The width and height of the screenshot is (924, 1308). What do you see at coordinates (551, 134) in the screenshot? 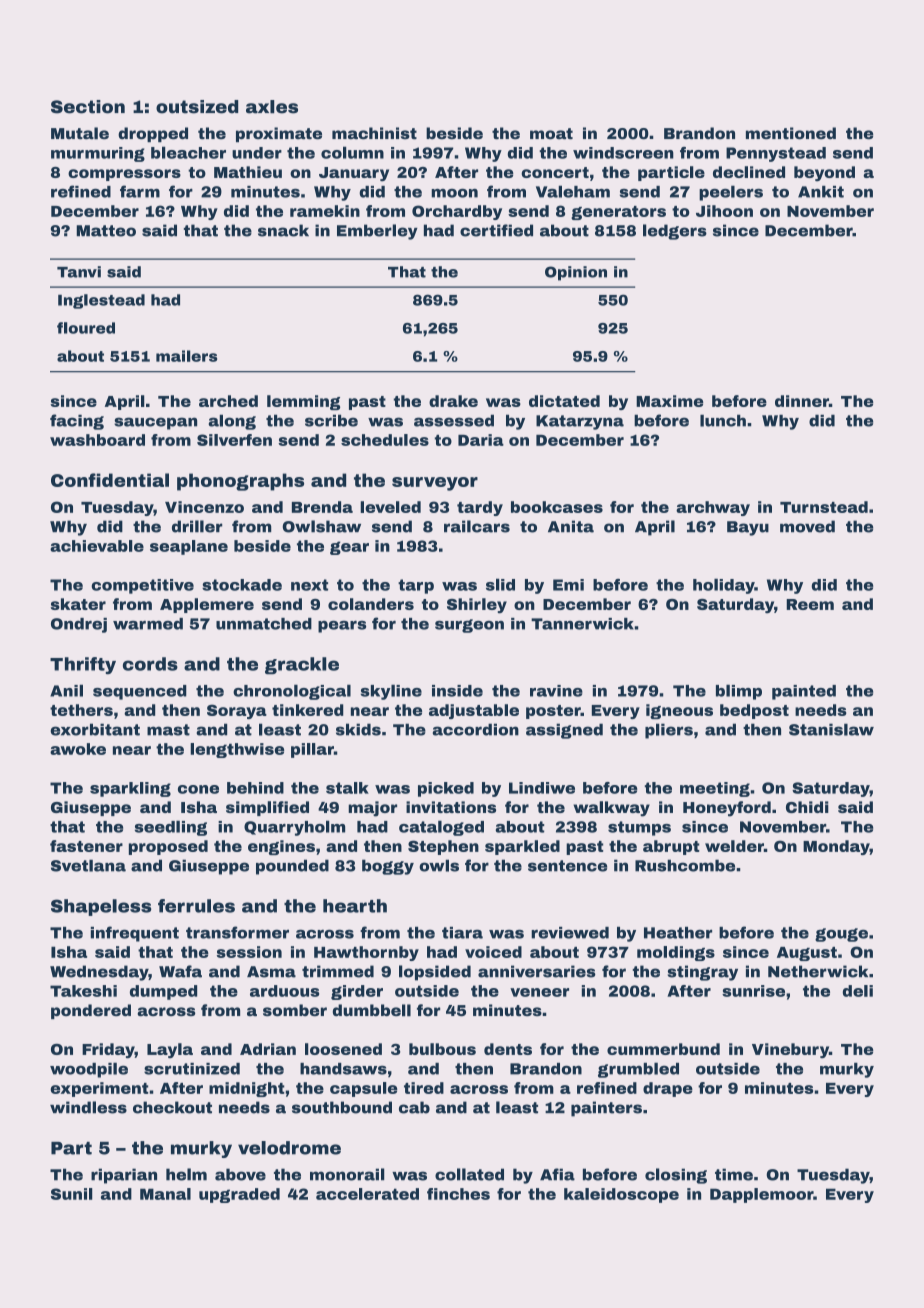
I see `moat` at bounding box center [551, 134].
